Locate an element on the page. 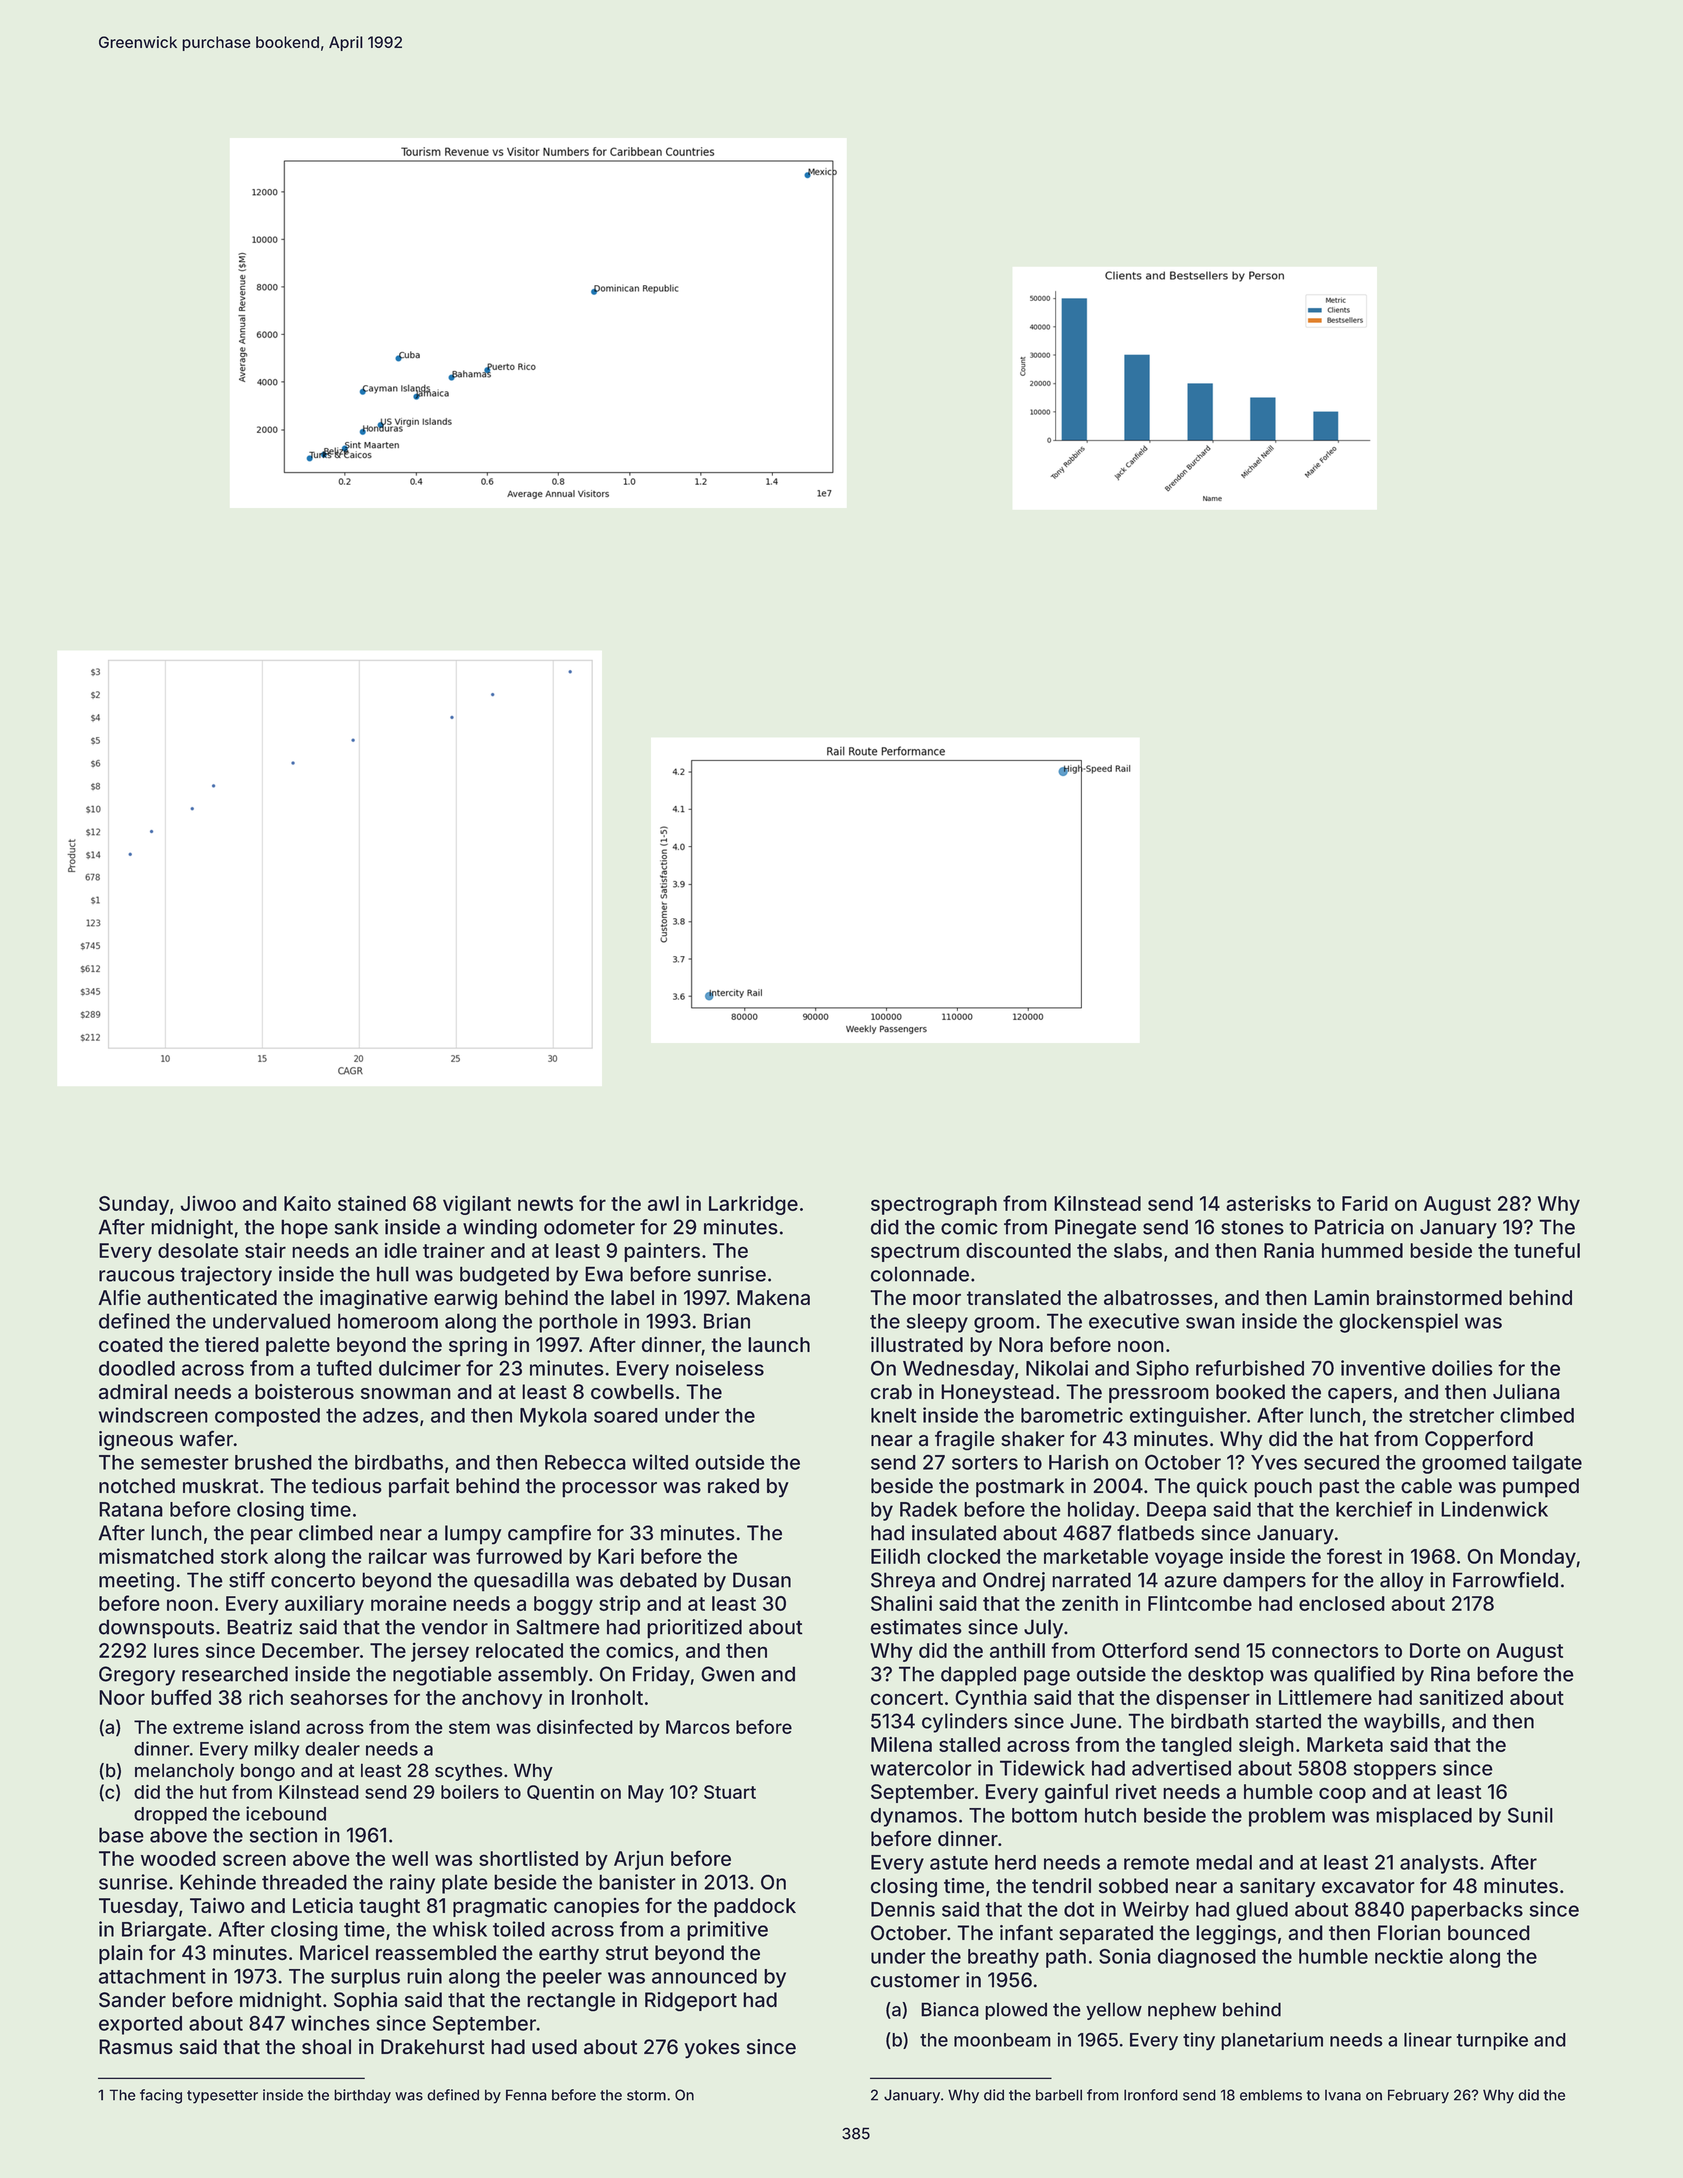 This image has height=2178, width=1683. necktie is located at coordinates (1409, 1956).
